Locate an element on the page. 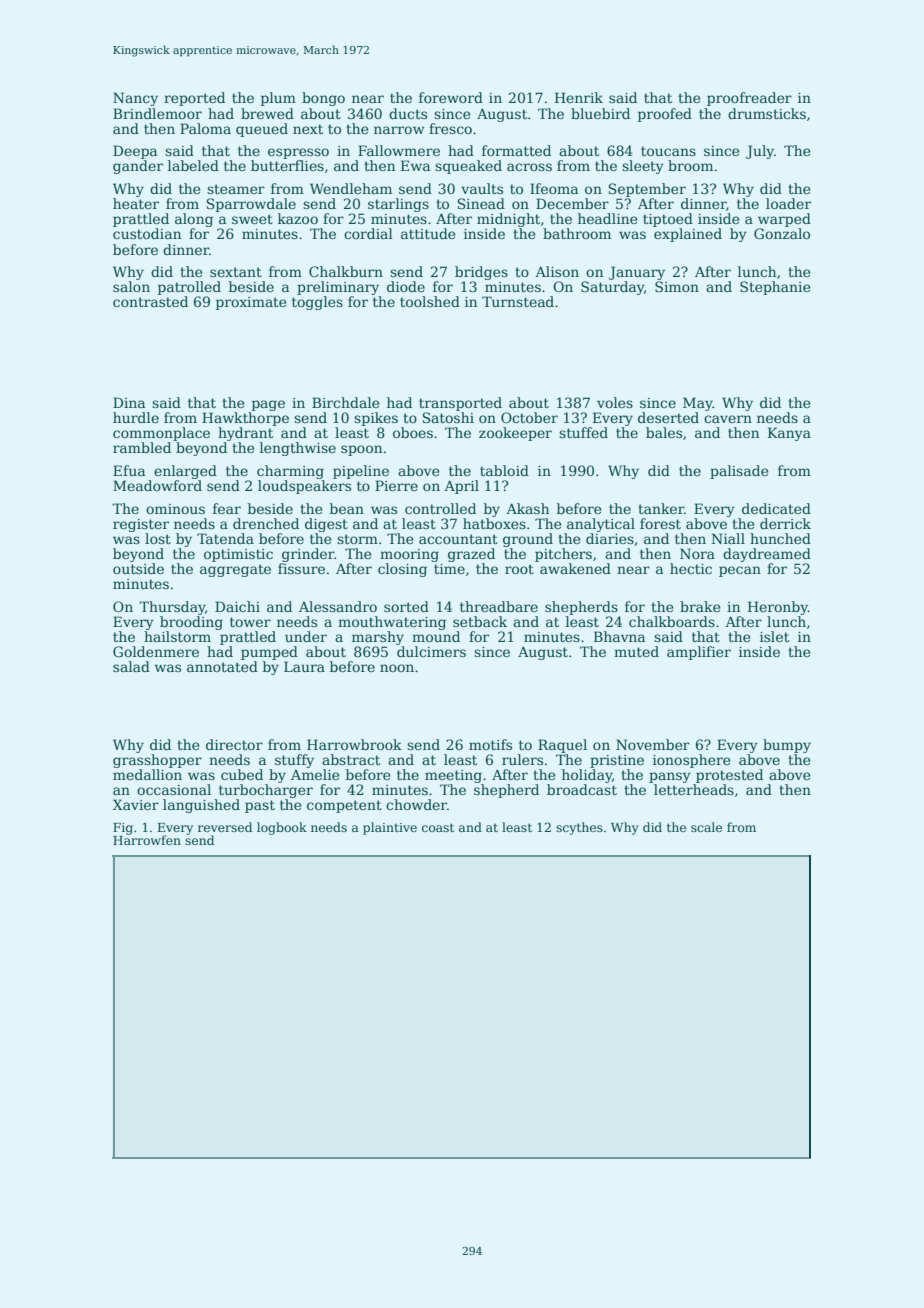 This page has width=924, height=1308. reported is located at coordinates (194, 99).
